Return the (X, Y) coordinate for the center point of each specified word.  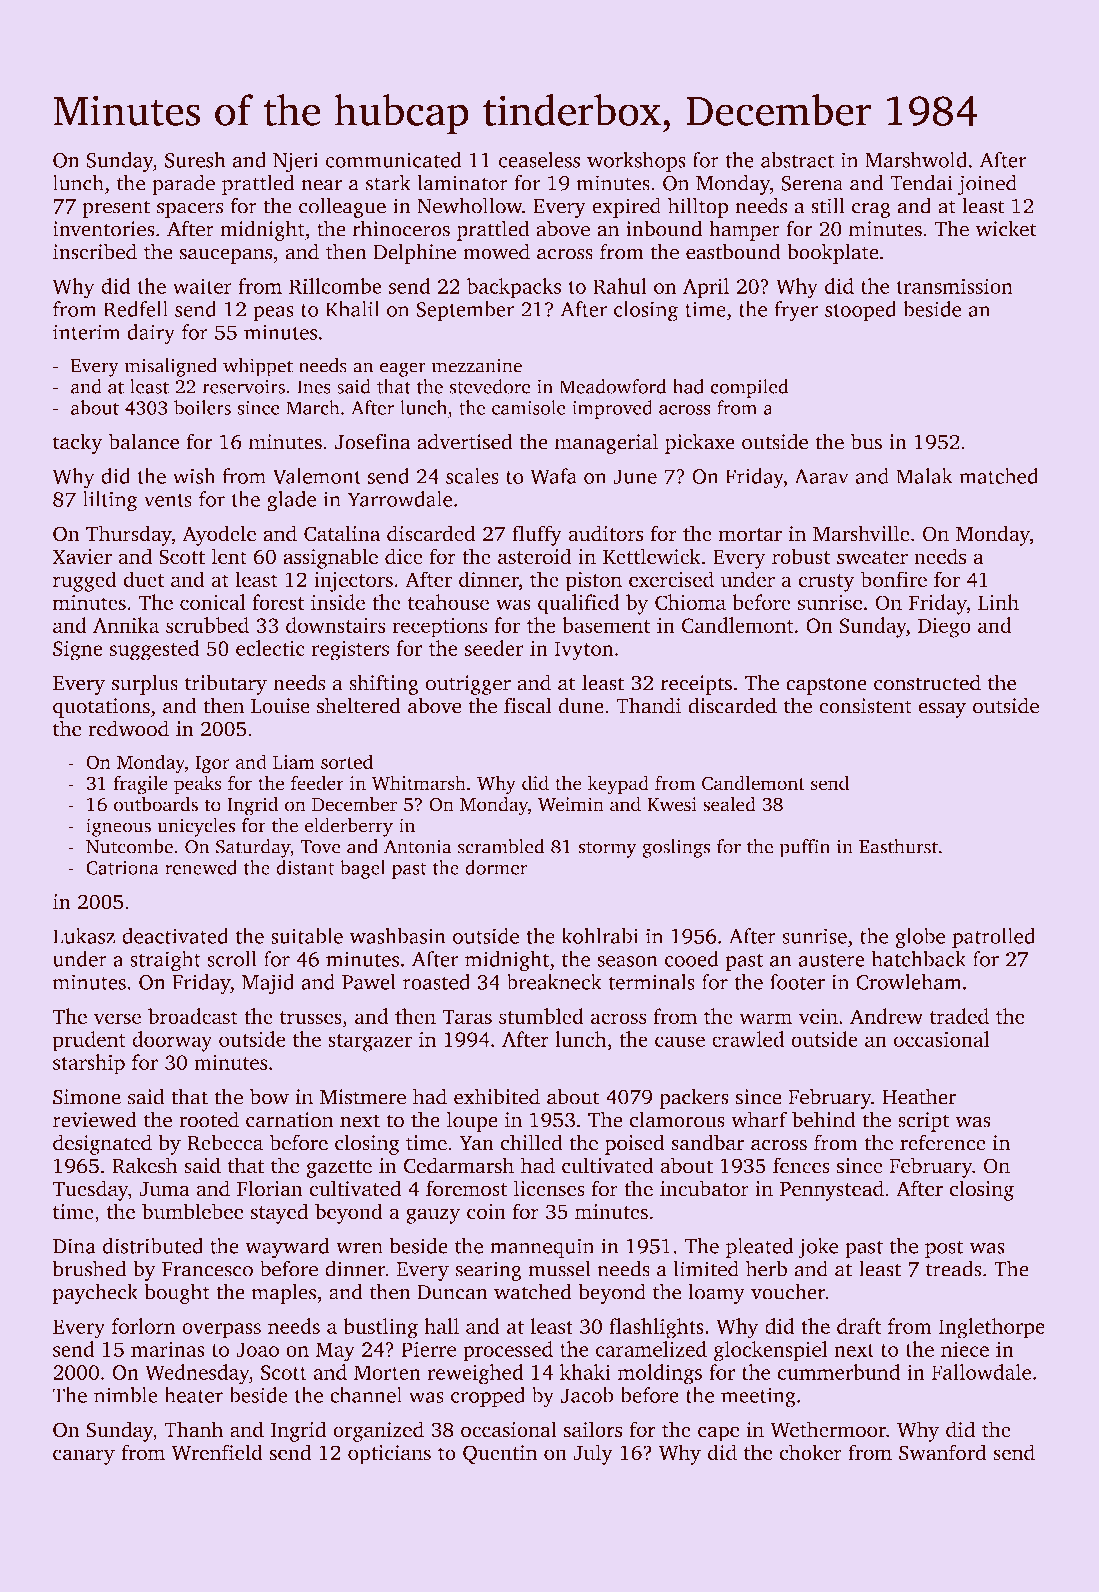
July (593, 1454)
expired (626, 208)
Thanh (193, 1429)
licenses (549, 1188)
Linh (998, 602)
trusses (311, 1017)
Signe (78, 651)
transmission (954, 286)
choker (810, 1452)
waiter (202, 286)
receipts (696, 685)
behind (824, 1119)
